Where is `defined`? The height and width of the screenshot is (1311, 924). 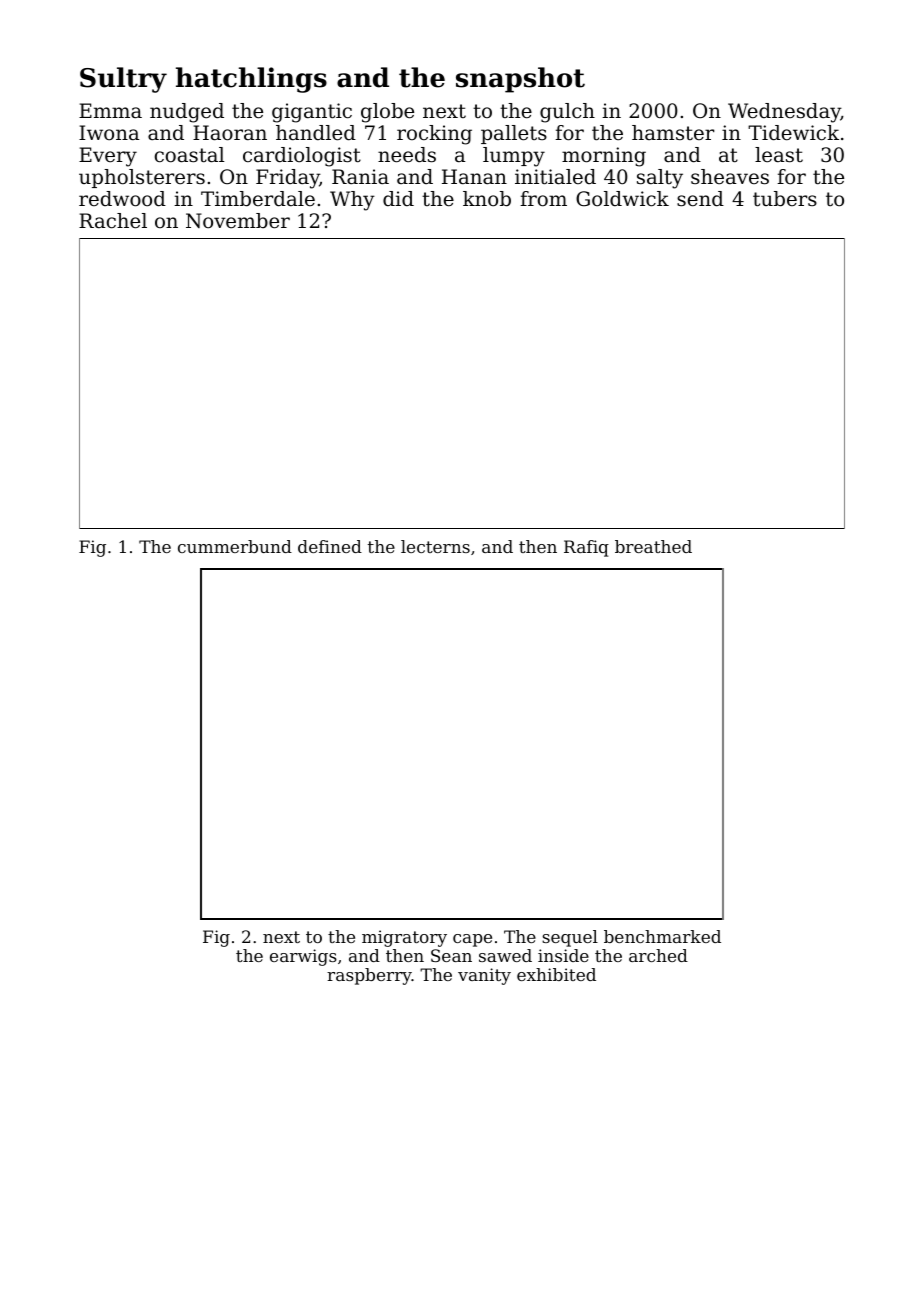 defined is located at coordinates (330, 546).
